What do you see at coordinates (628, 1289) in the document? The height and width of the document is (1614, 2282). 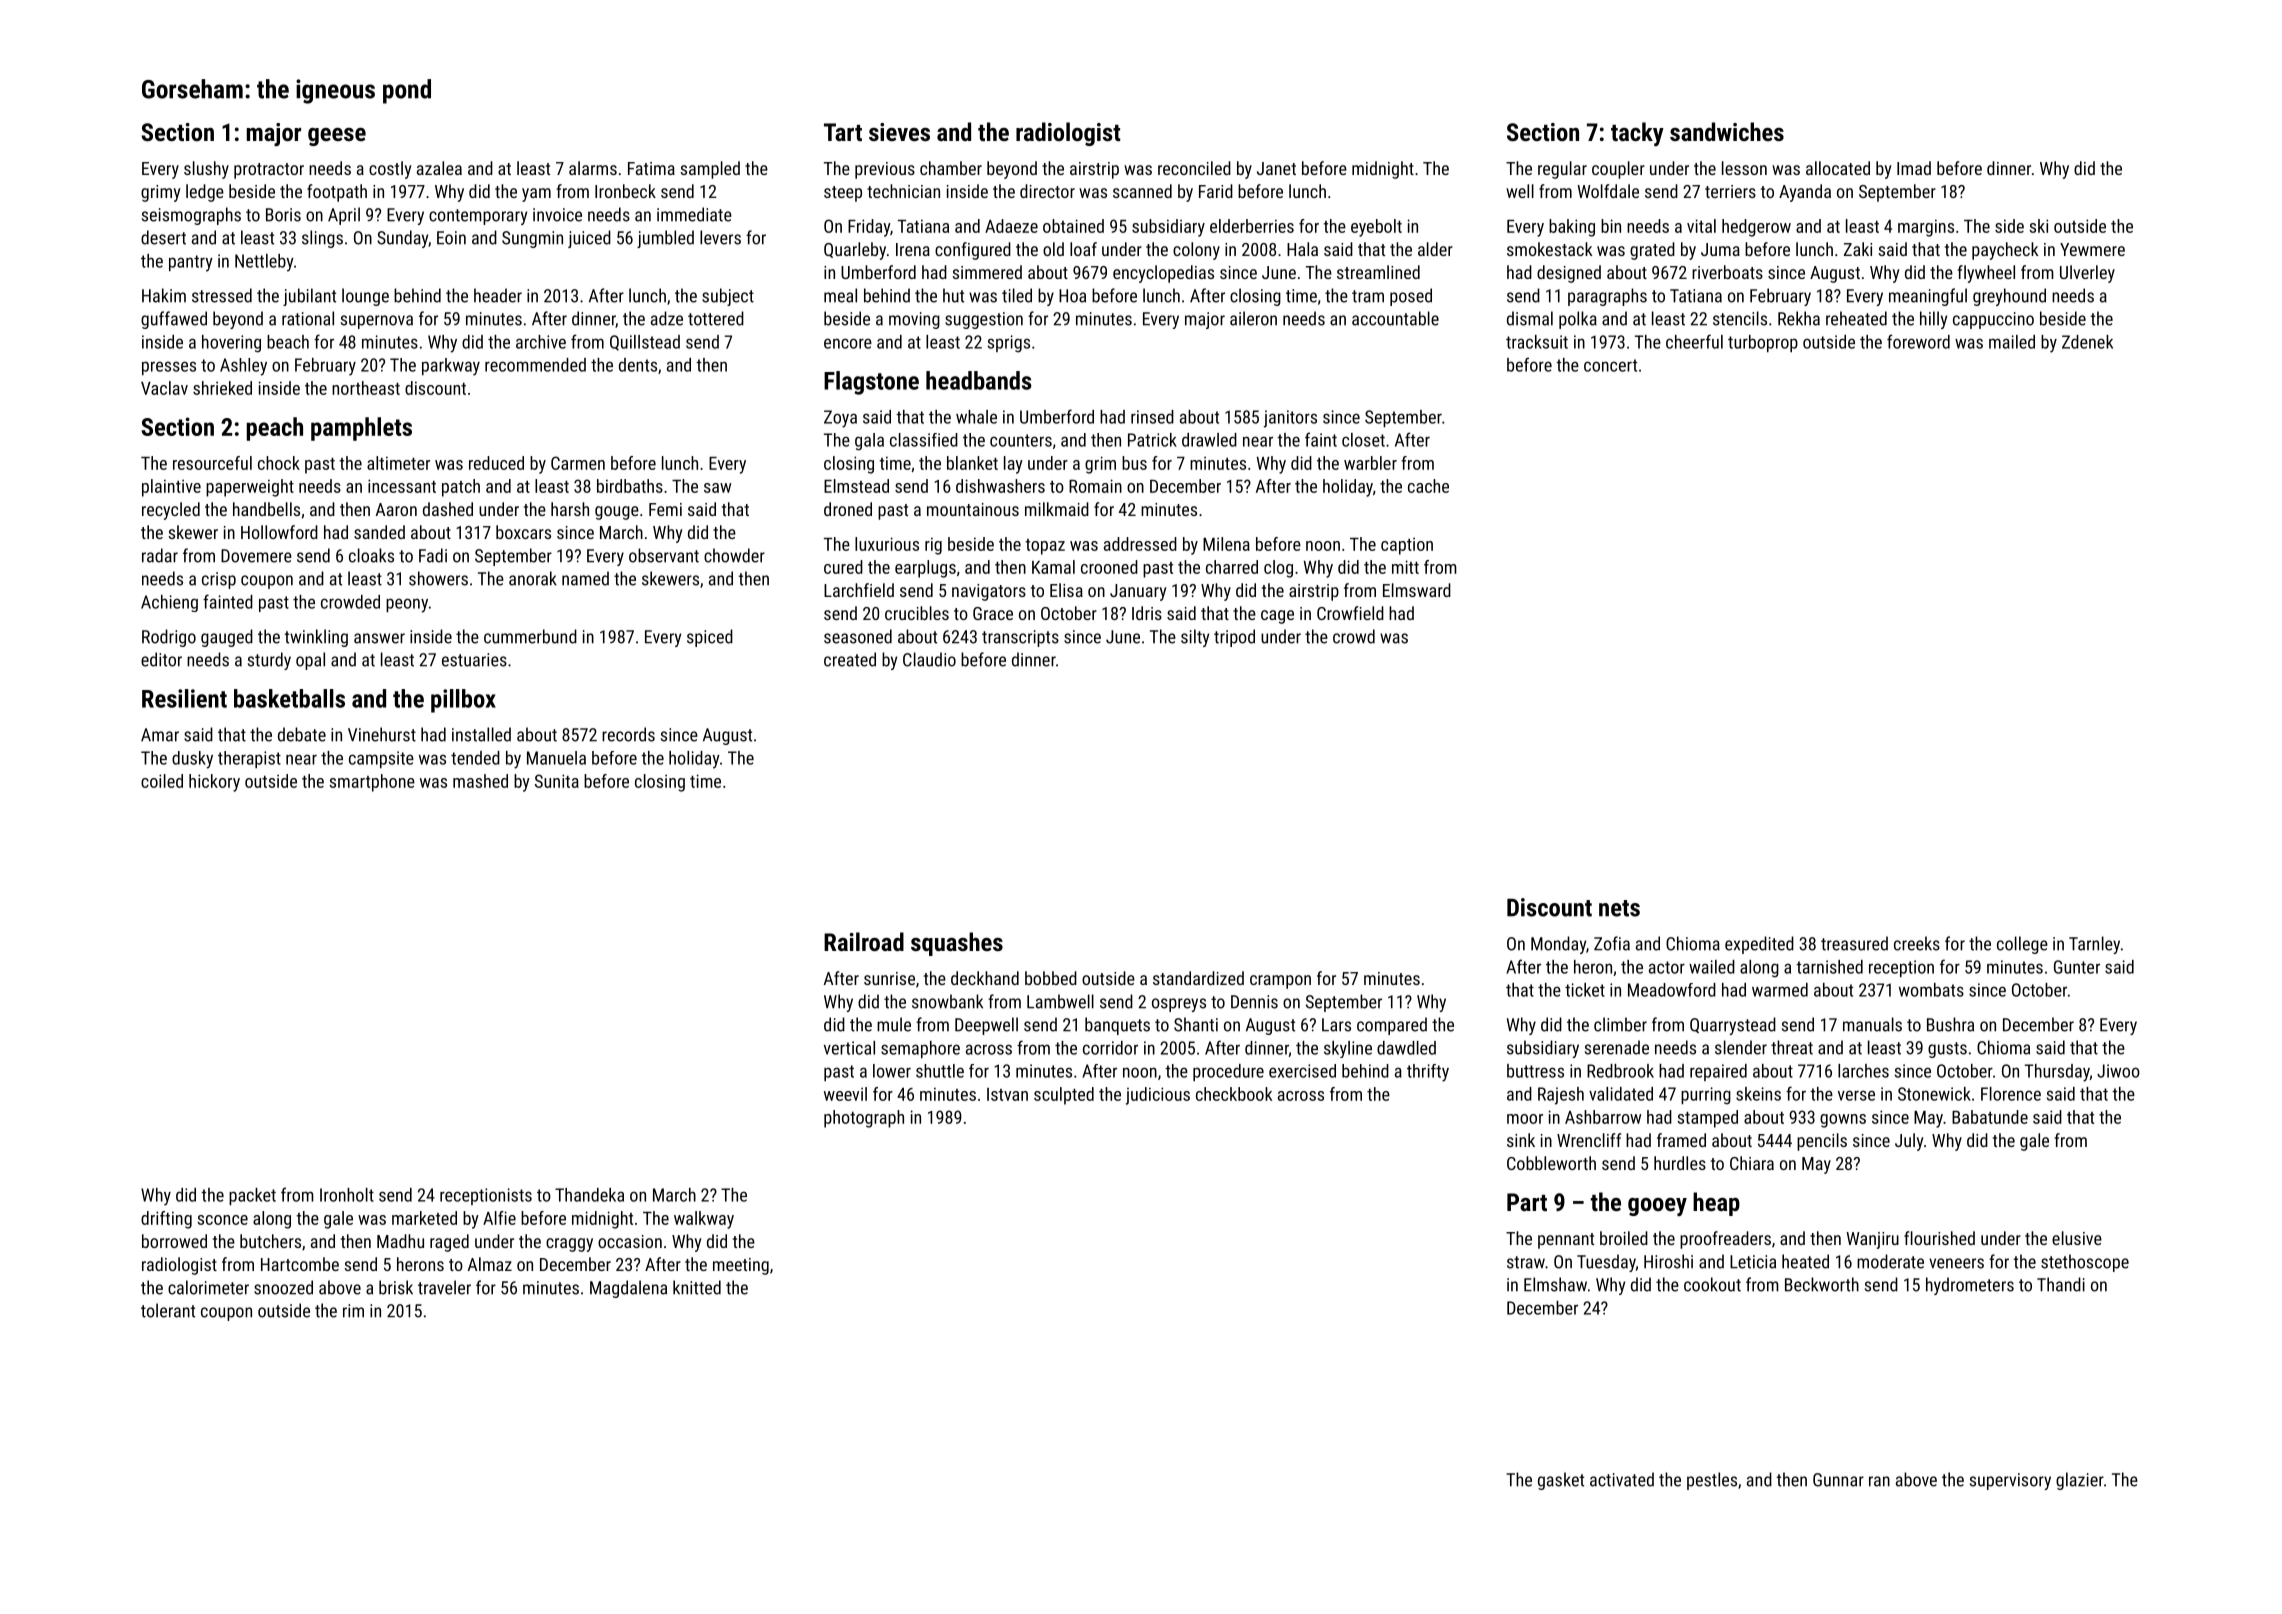 I see `Magdalena` at bounding box center [628, 1289].
